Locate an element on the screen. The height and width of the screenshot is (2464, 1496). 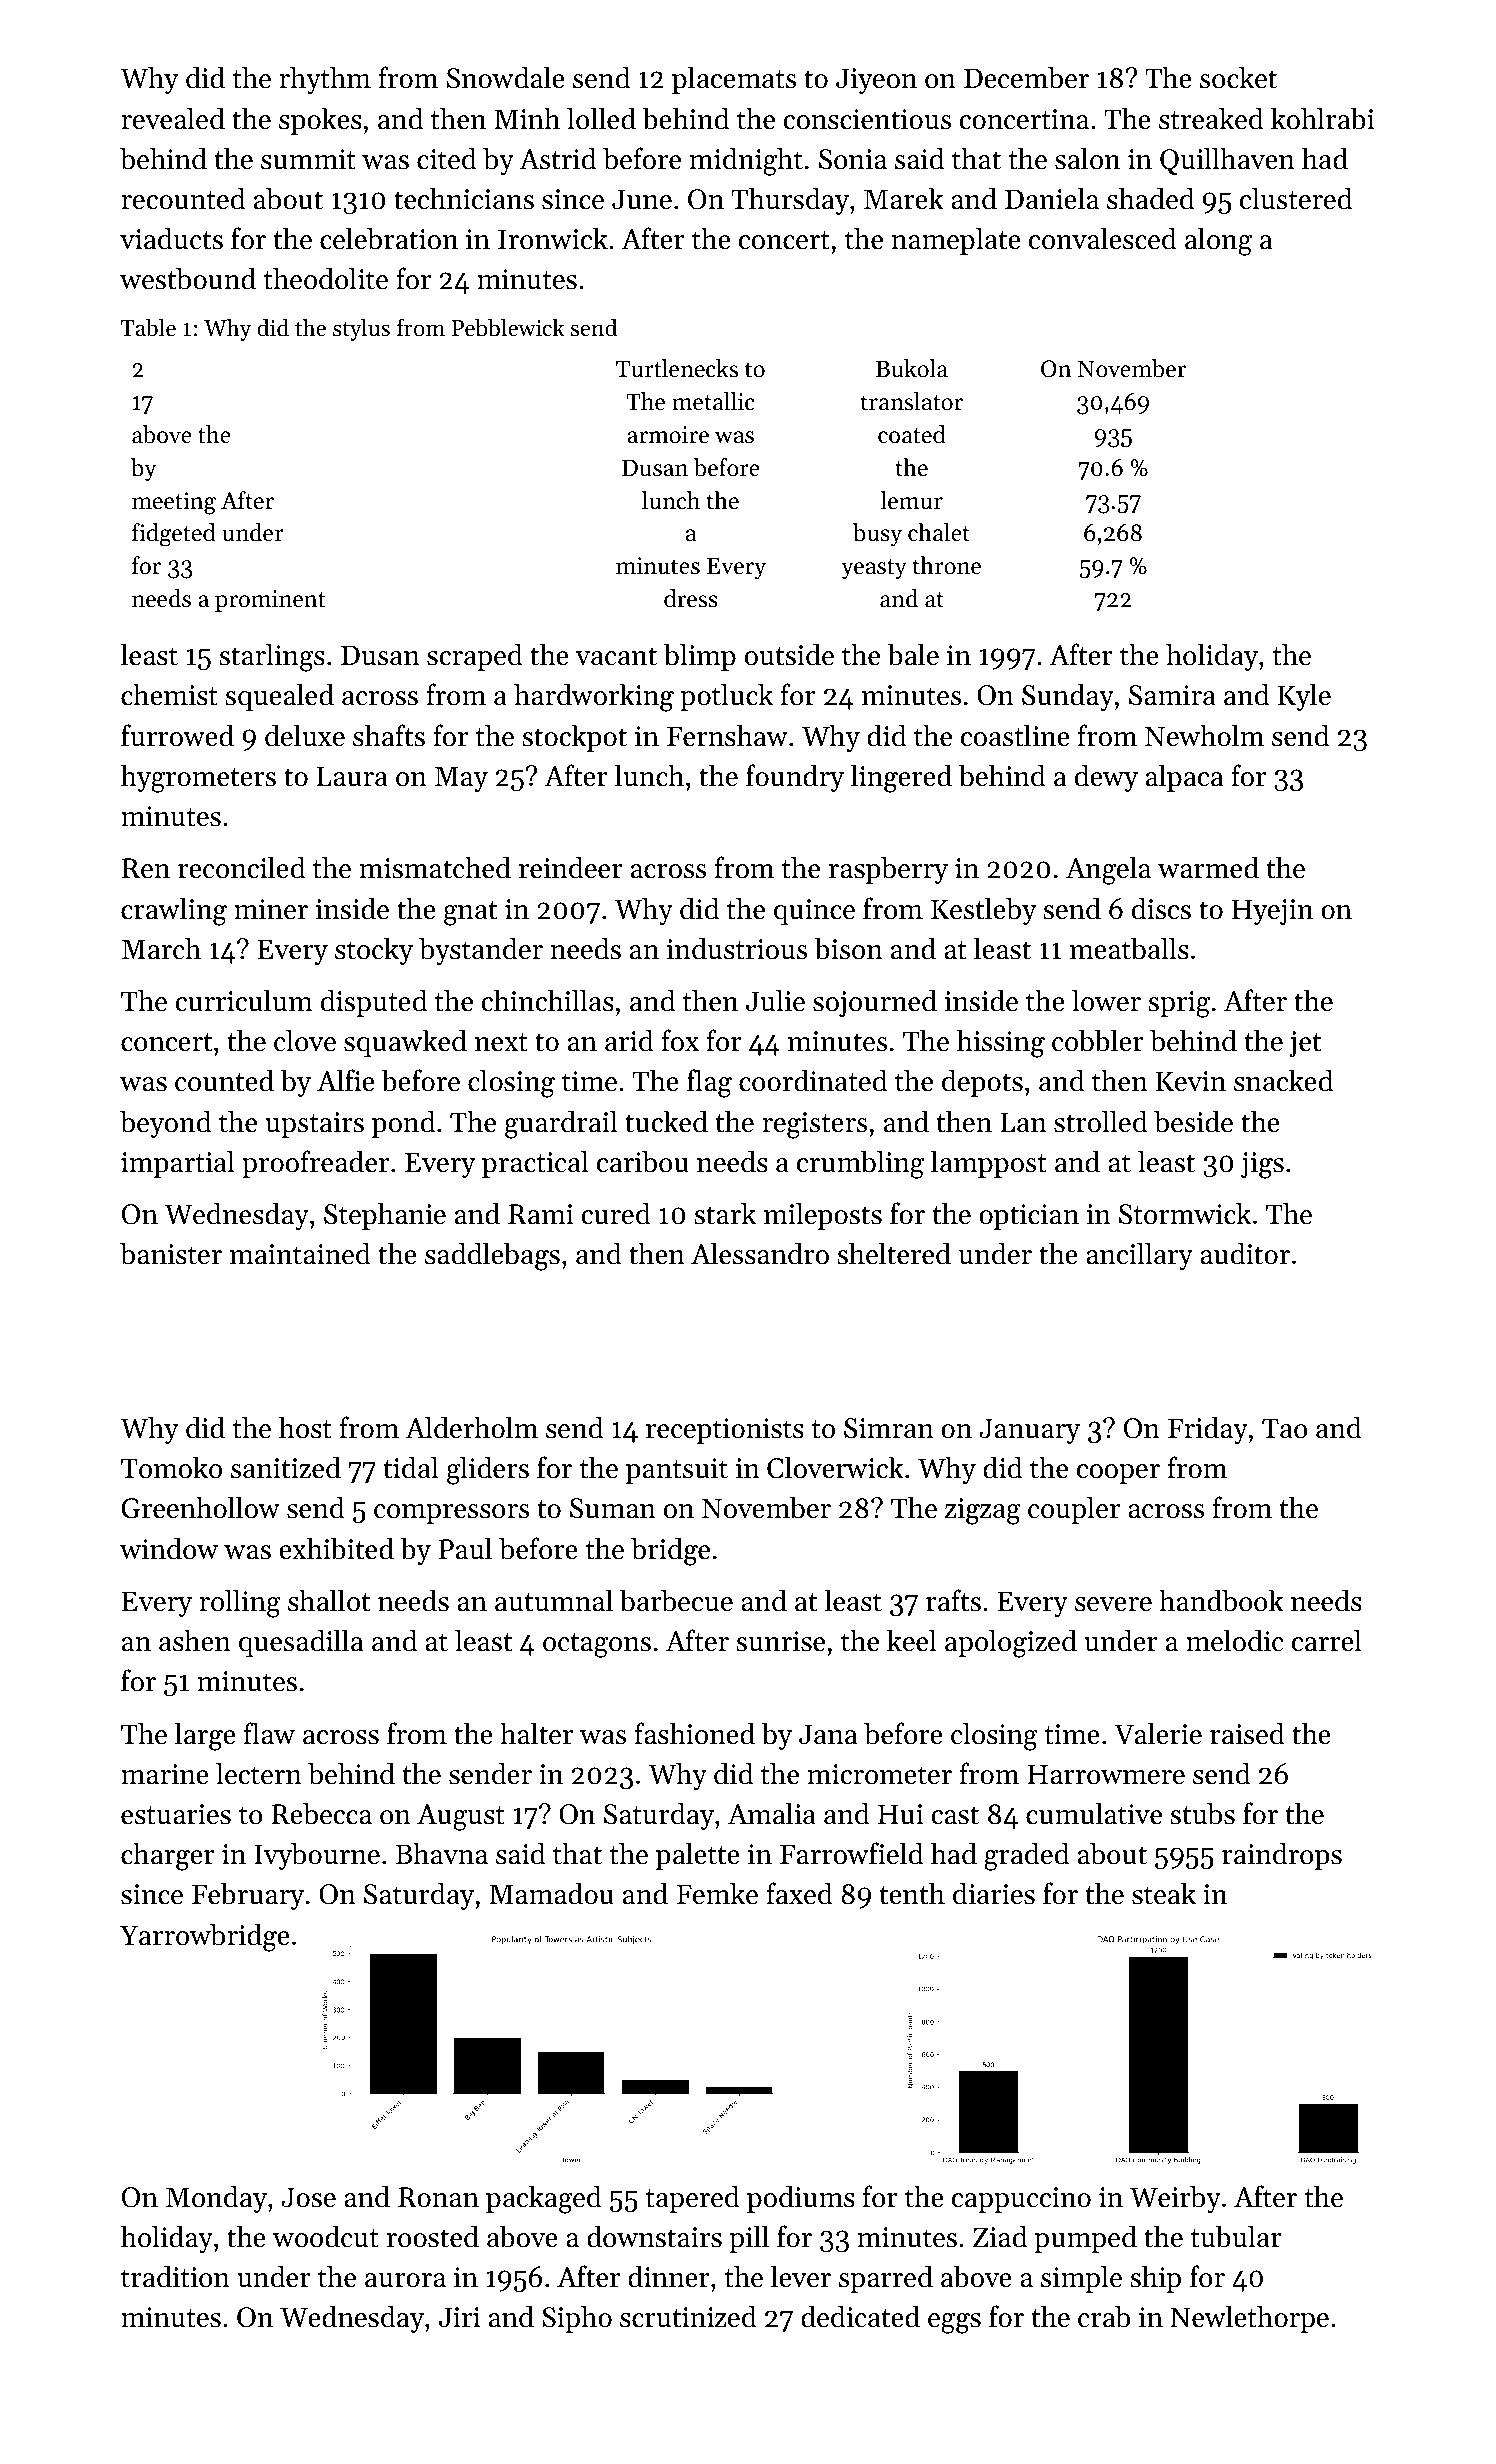
Tao is located at coordinates (1285, 1428).
